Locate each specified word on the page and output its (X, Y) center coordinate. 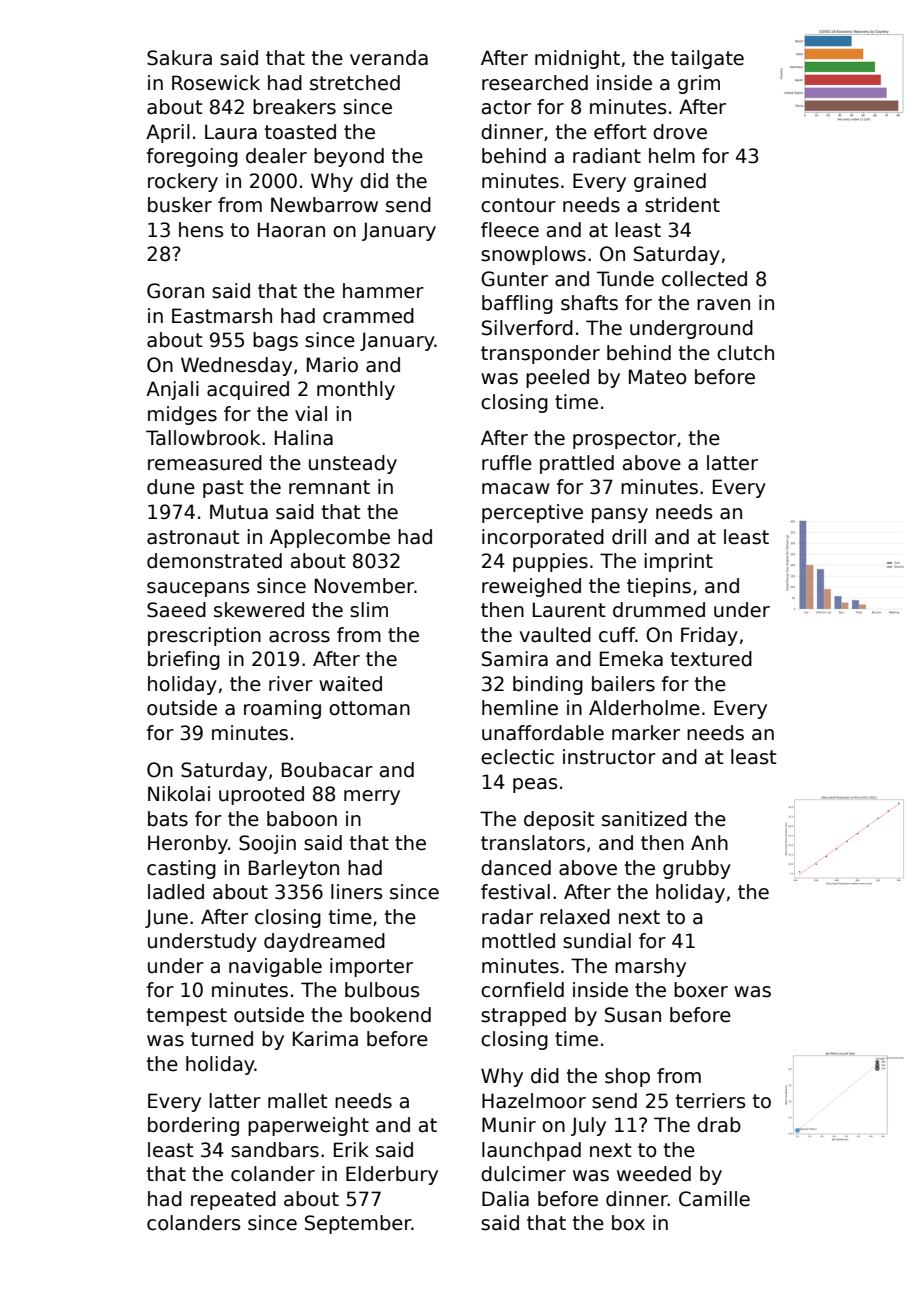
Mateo (657, 377)
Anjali (172, 390)
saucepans (198, 589)
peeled (557, 378)
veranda (389, 58)
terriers (710, 1101)
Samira (515, 659)
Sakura (179, 58)
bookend (390, 1015)
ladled (176, 892)
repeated (233, 1200)
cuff (617, 635)
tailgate (707, 59)
